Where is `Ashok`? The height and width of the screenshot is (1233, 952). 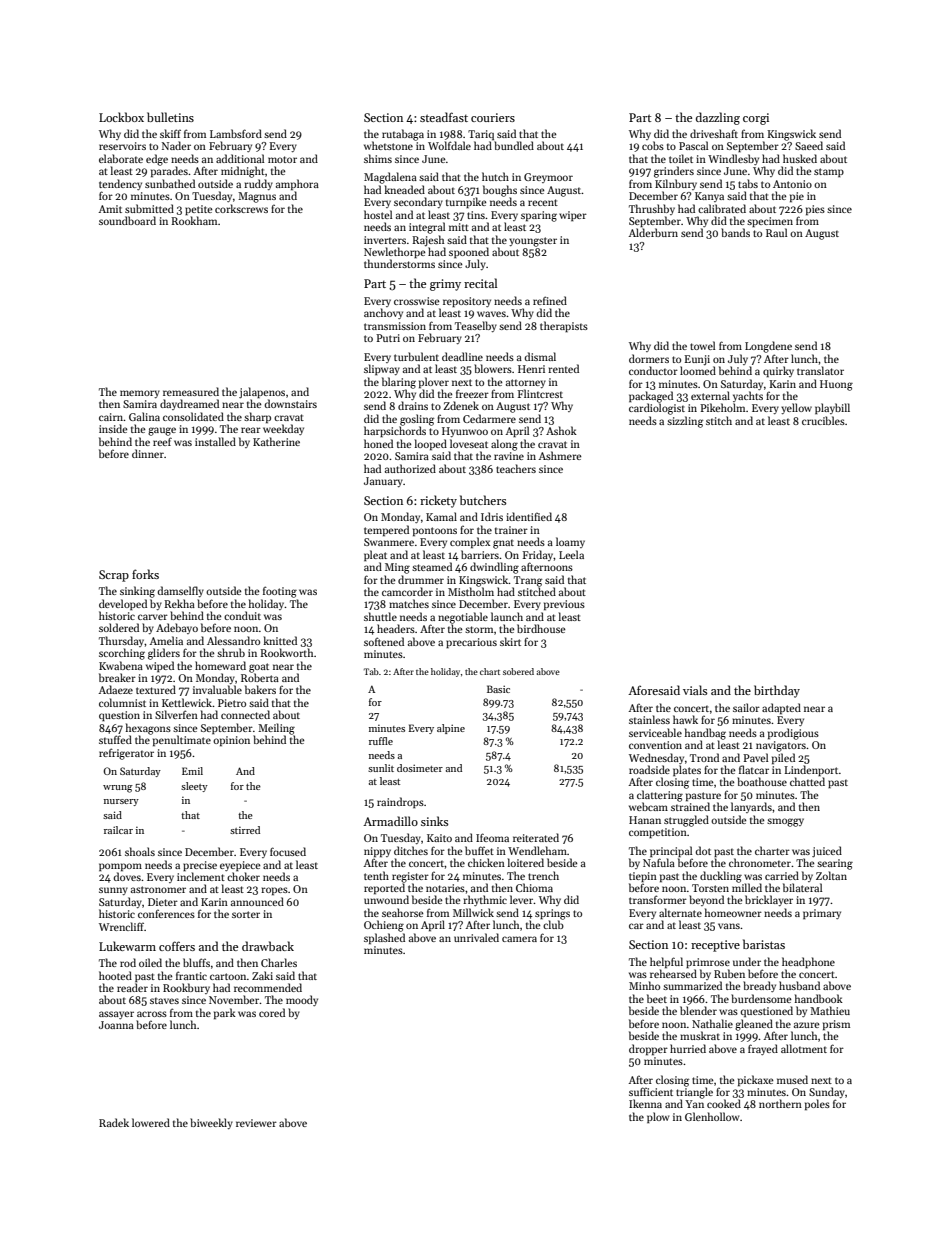
Ashok is located at coordinates (561, 430).
